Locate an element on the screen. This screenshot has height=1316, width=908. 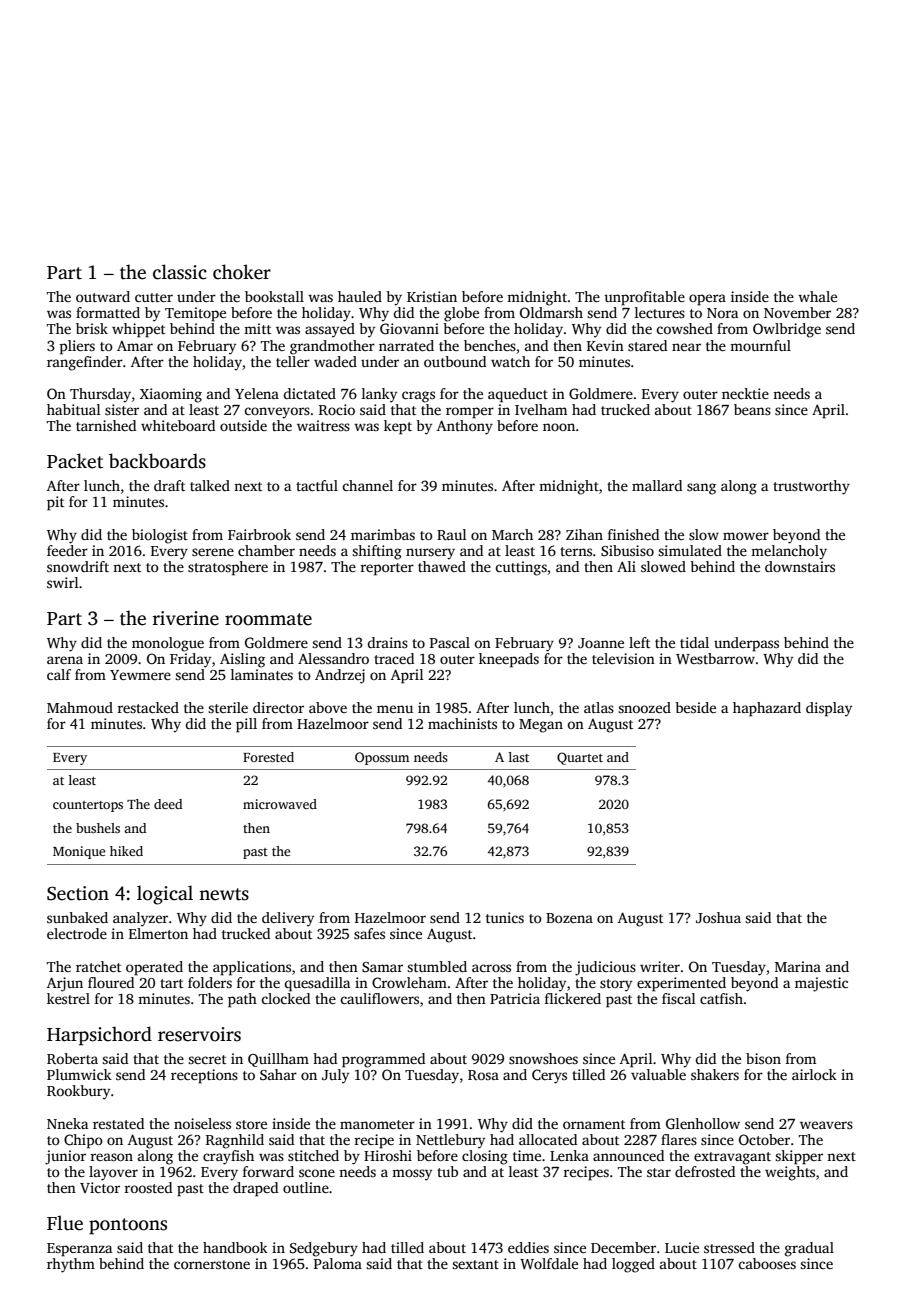
Joshua is located at coordinates (718, 917).
